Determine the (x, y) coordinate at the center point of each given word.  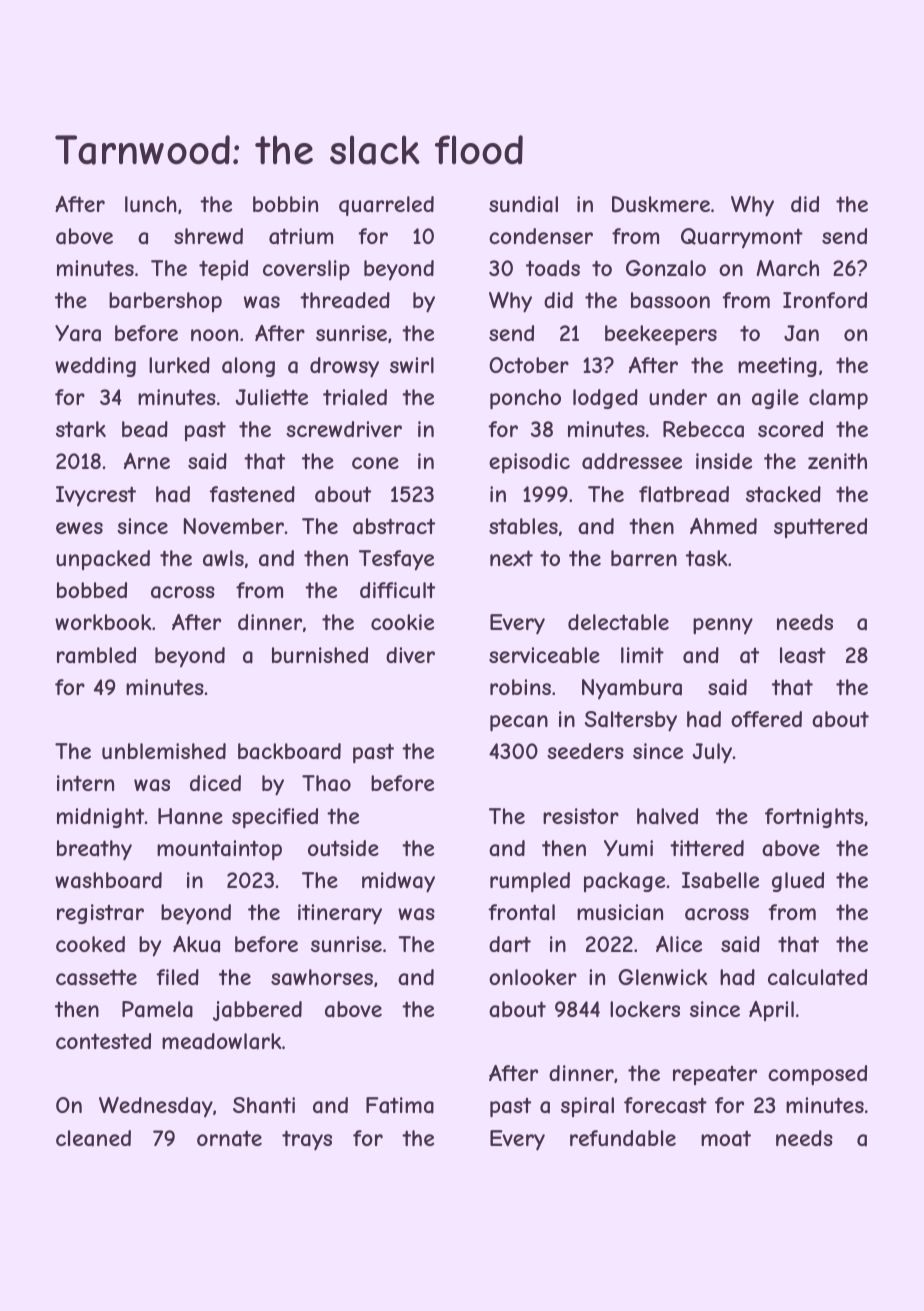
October (529, 365)
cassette (96, 977)
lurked (179, 365)
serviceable (544, 655)
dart (510, 944)
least (803, 655)
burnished (320, 655)
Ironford (825, 300)
